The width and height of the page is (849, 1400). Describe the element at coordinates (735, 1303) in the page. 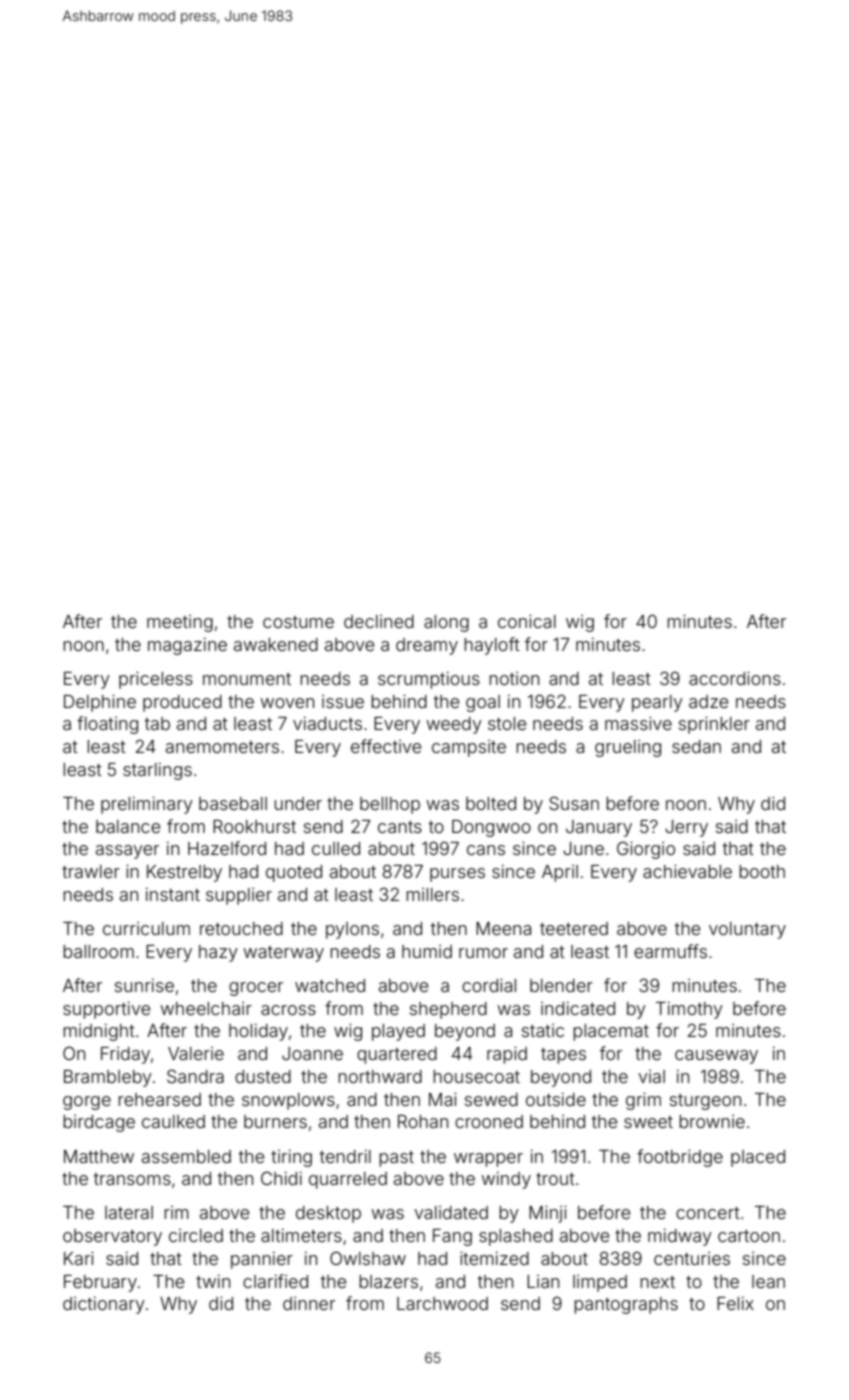

I see `Felix` at that location.
